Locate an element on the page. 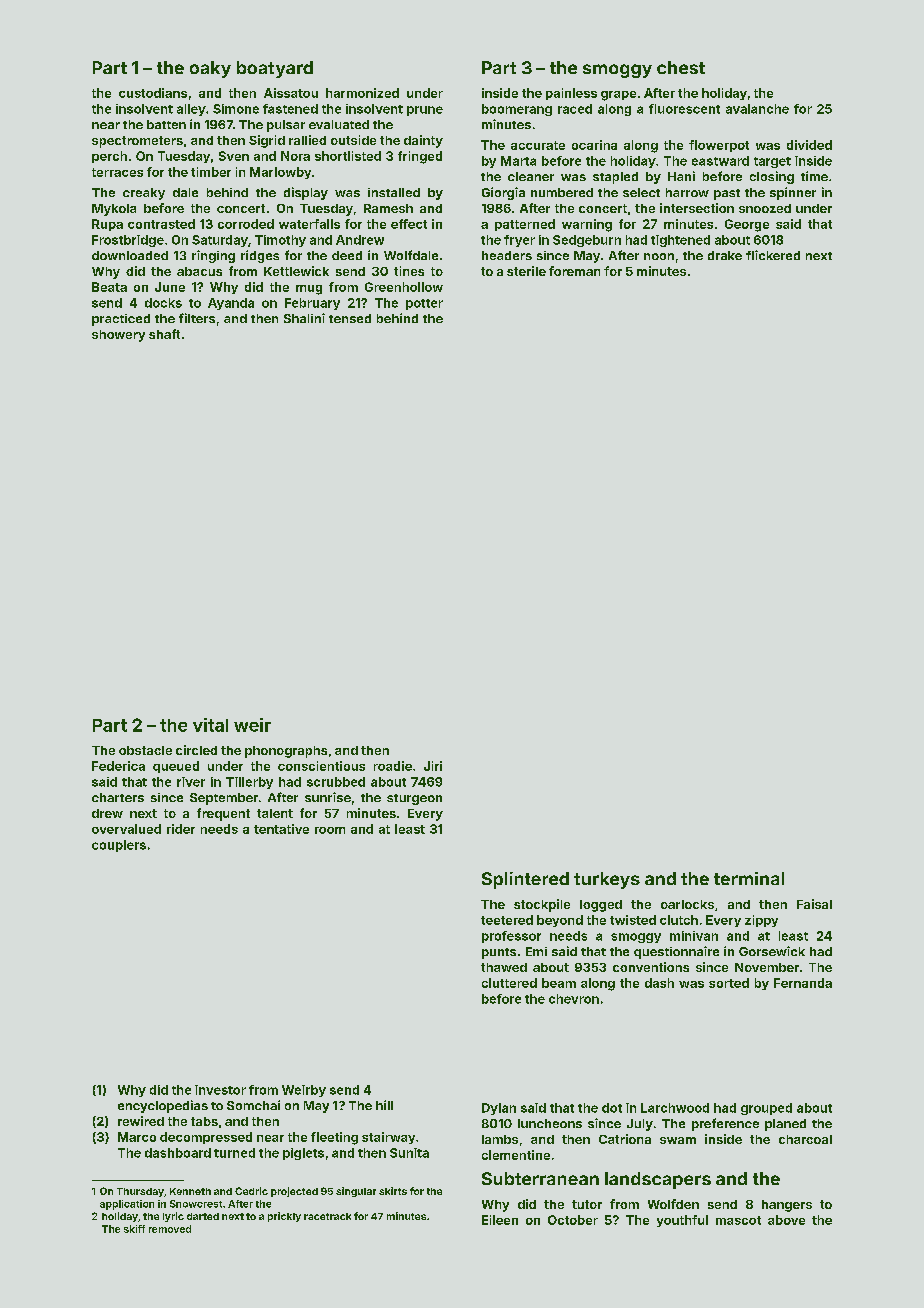 Image resolution: width=924 pixels, height=1308 pixels. custodians is located at coordinates (153, 93).
